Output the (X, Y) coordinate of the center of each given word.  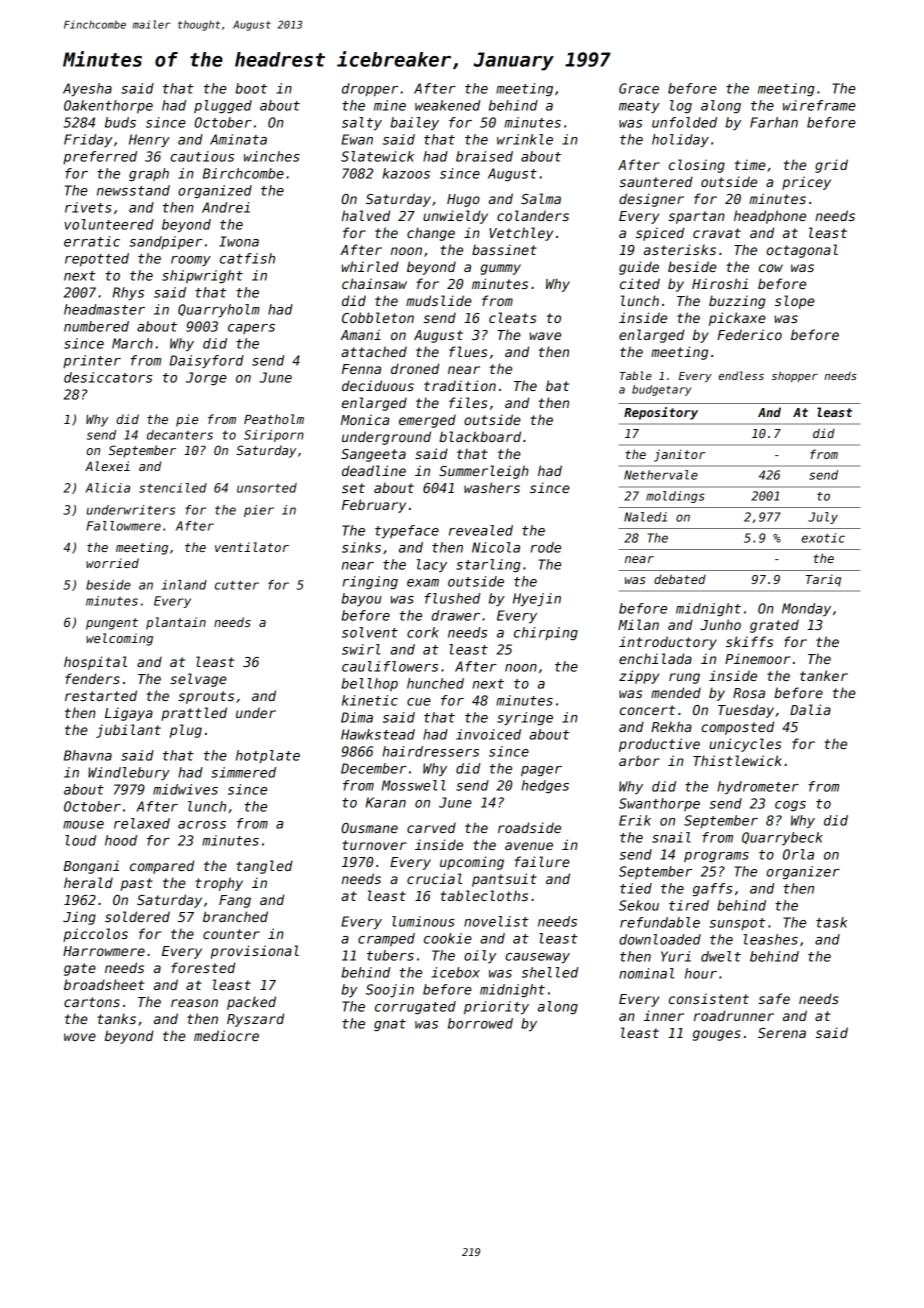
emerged (427, 421)
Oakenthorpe (108, 107)
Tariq (823, 580)
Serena (782, 1033)
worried (112, 563)
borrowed (480, 1023)
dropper (370, 90)
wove (80, 1037)
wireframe (819, 105)
